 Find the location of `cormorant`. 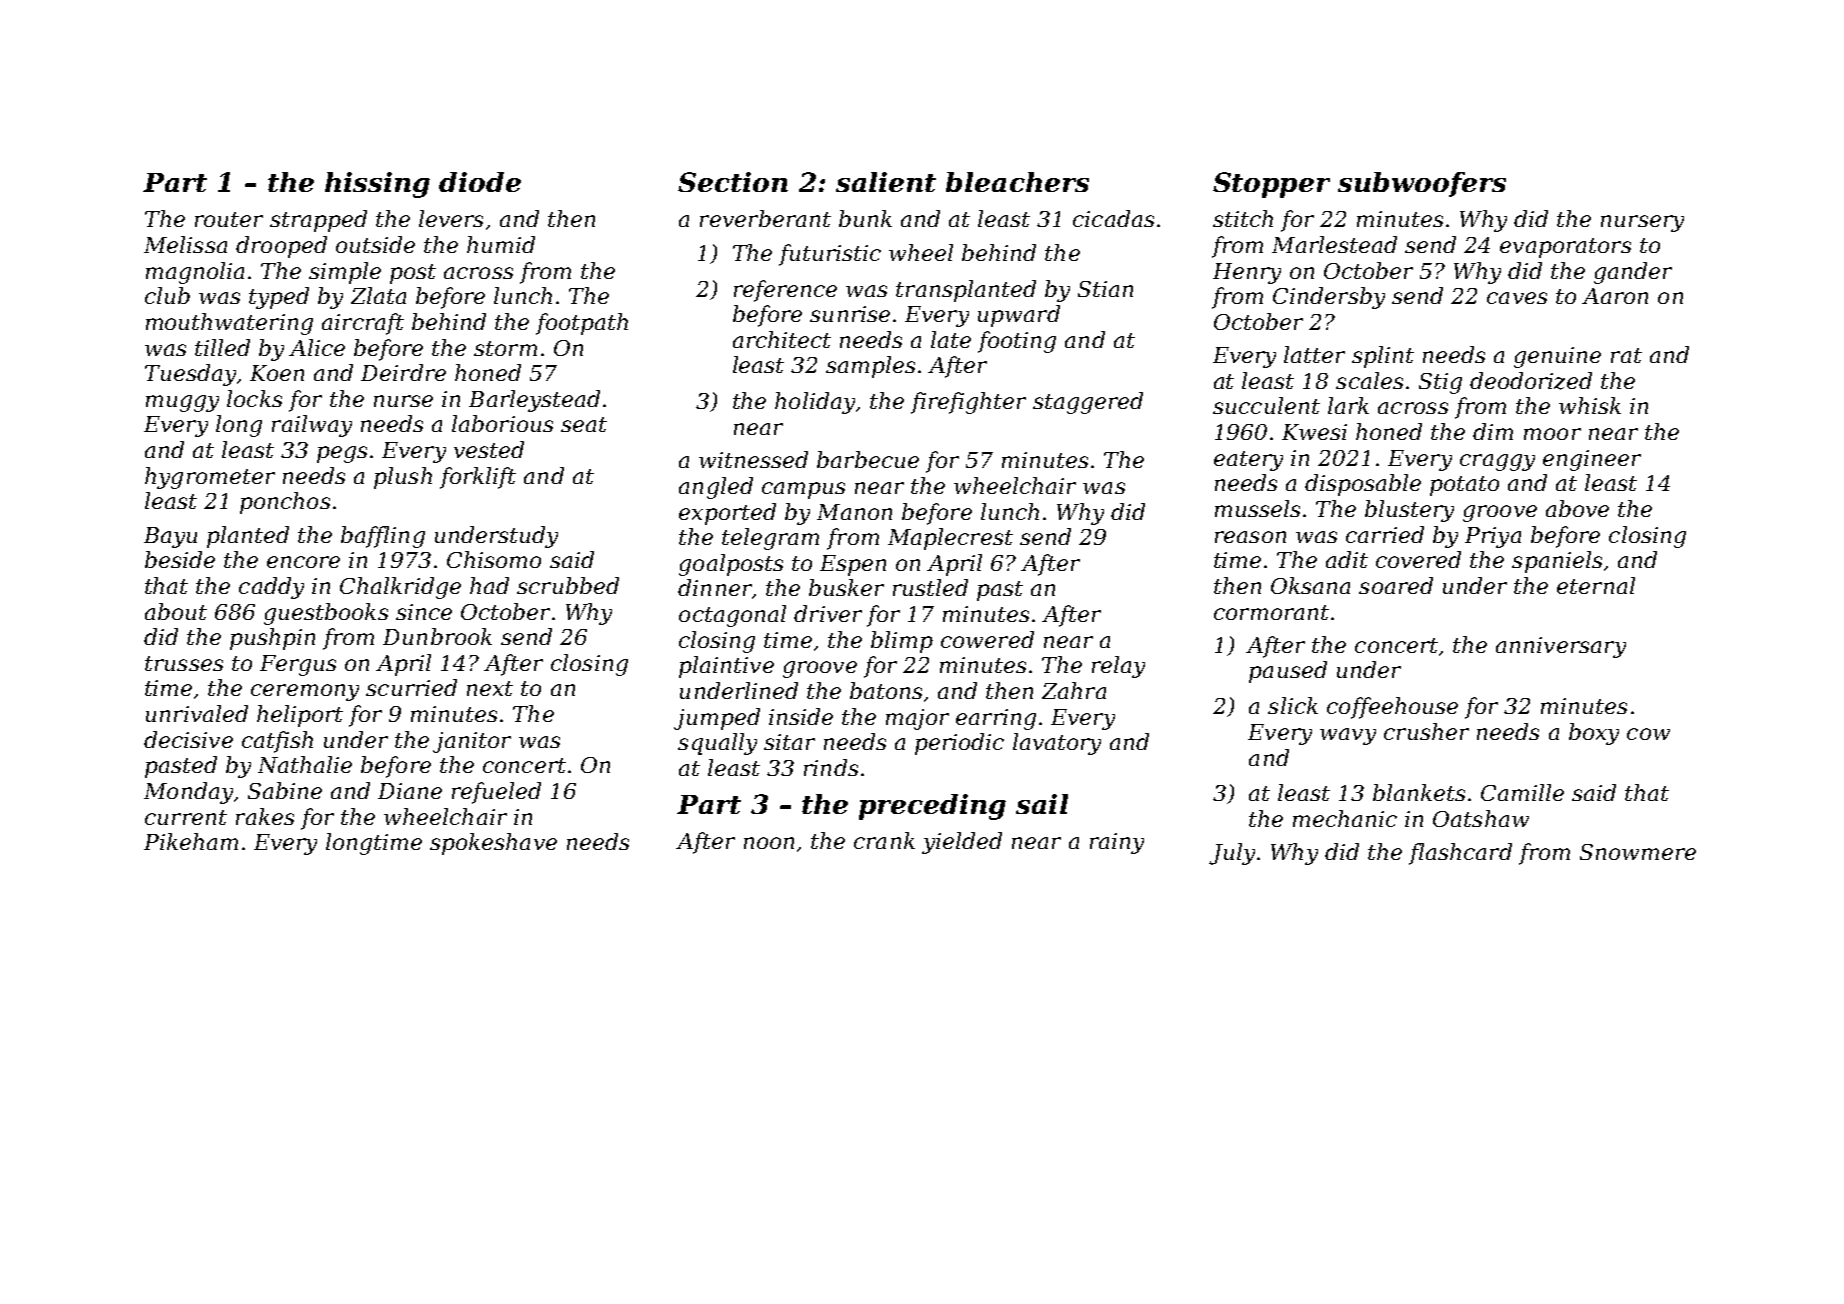

cormorant is located at coordinates (1271, 612).
